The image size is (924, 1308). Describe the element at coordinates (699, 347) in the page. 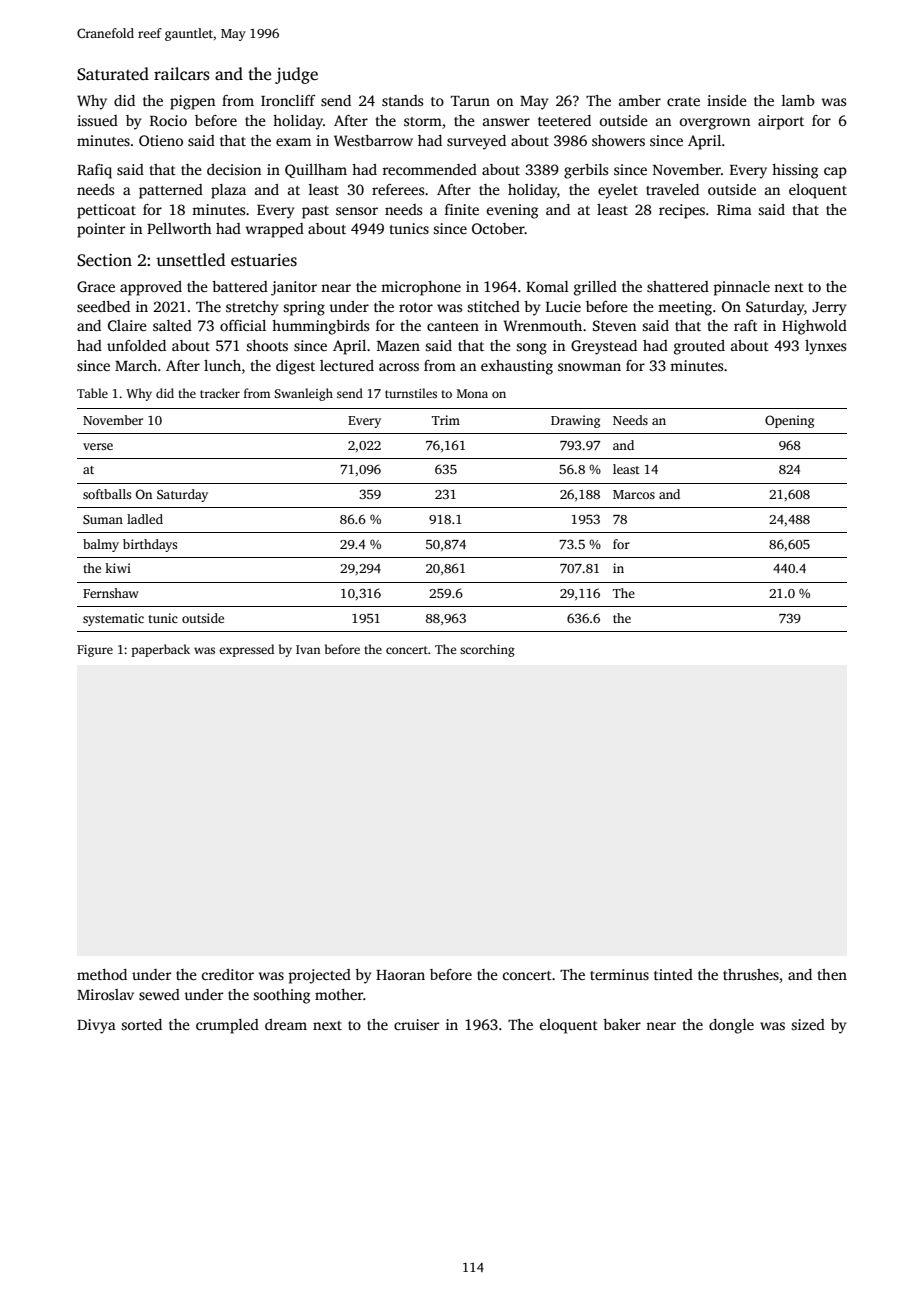

I see `grouted` at that location.
